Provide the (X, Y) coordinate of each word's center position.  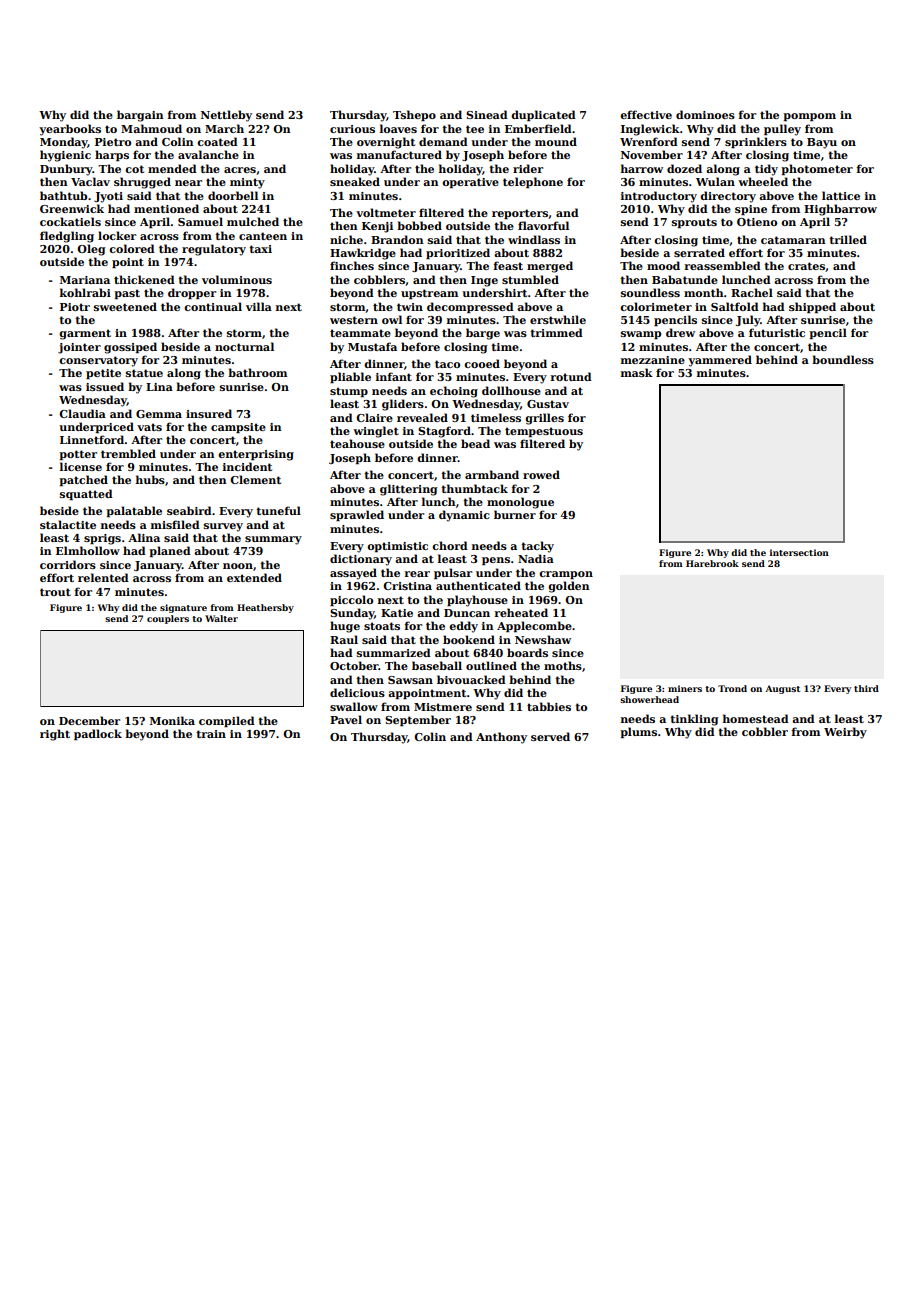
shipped (812, 307)
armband (492, 474)
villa (259, 306)
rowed (541, 474)
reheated (521, 612)
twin (410, 307)
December (89, 720)
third (866, 688)
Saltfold (735, 306)
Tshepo (414, 115)
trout (55, 592)
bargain (140, 116)
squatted (86, 494)
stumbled (530, 279)
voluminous (237, 279)
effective (646, 114)
